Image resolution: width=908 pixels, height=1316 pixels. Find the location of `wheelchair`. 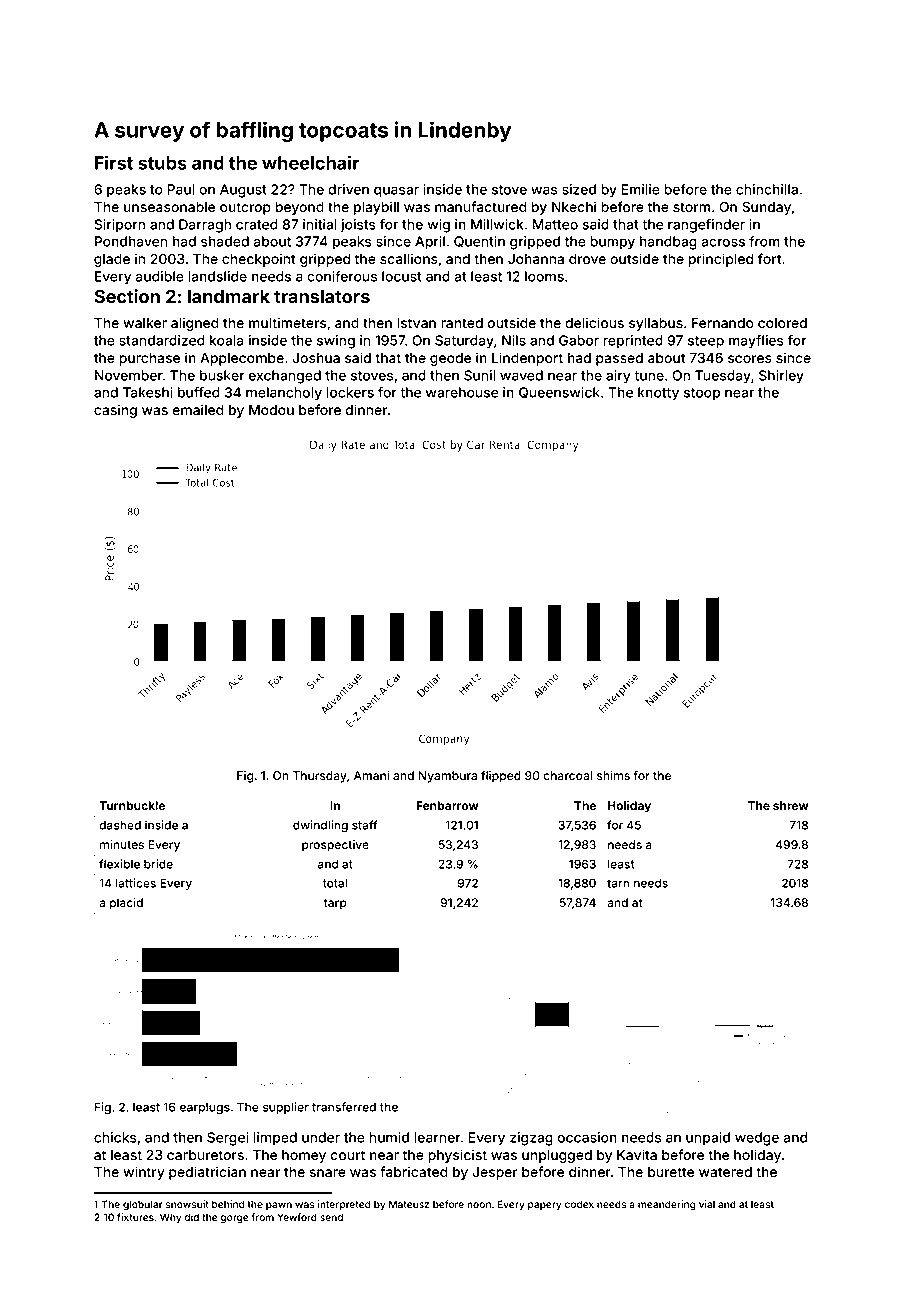

wheelchair is located at coordinates (311, 162).
